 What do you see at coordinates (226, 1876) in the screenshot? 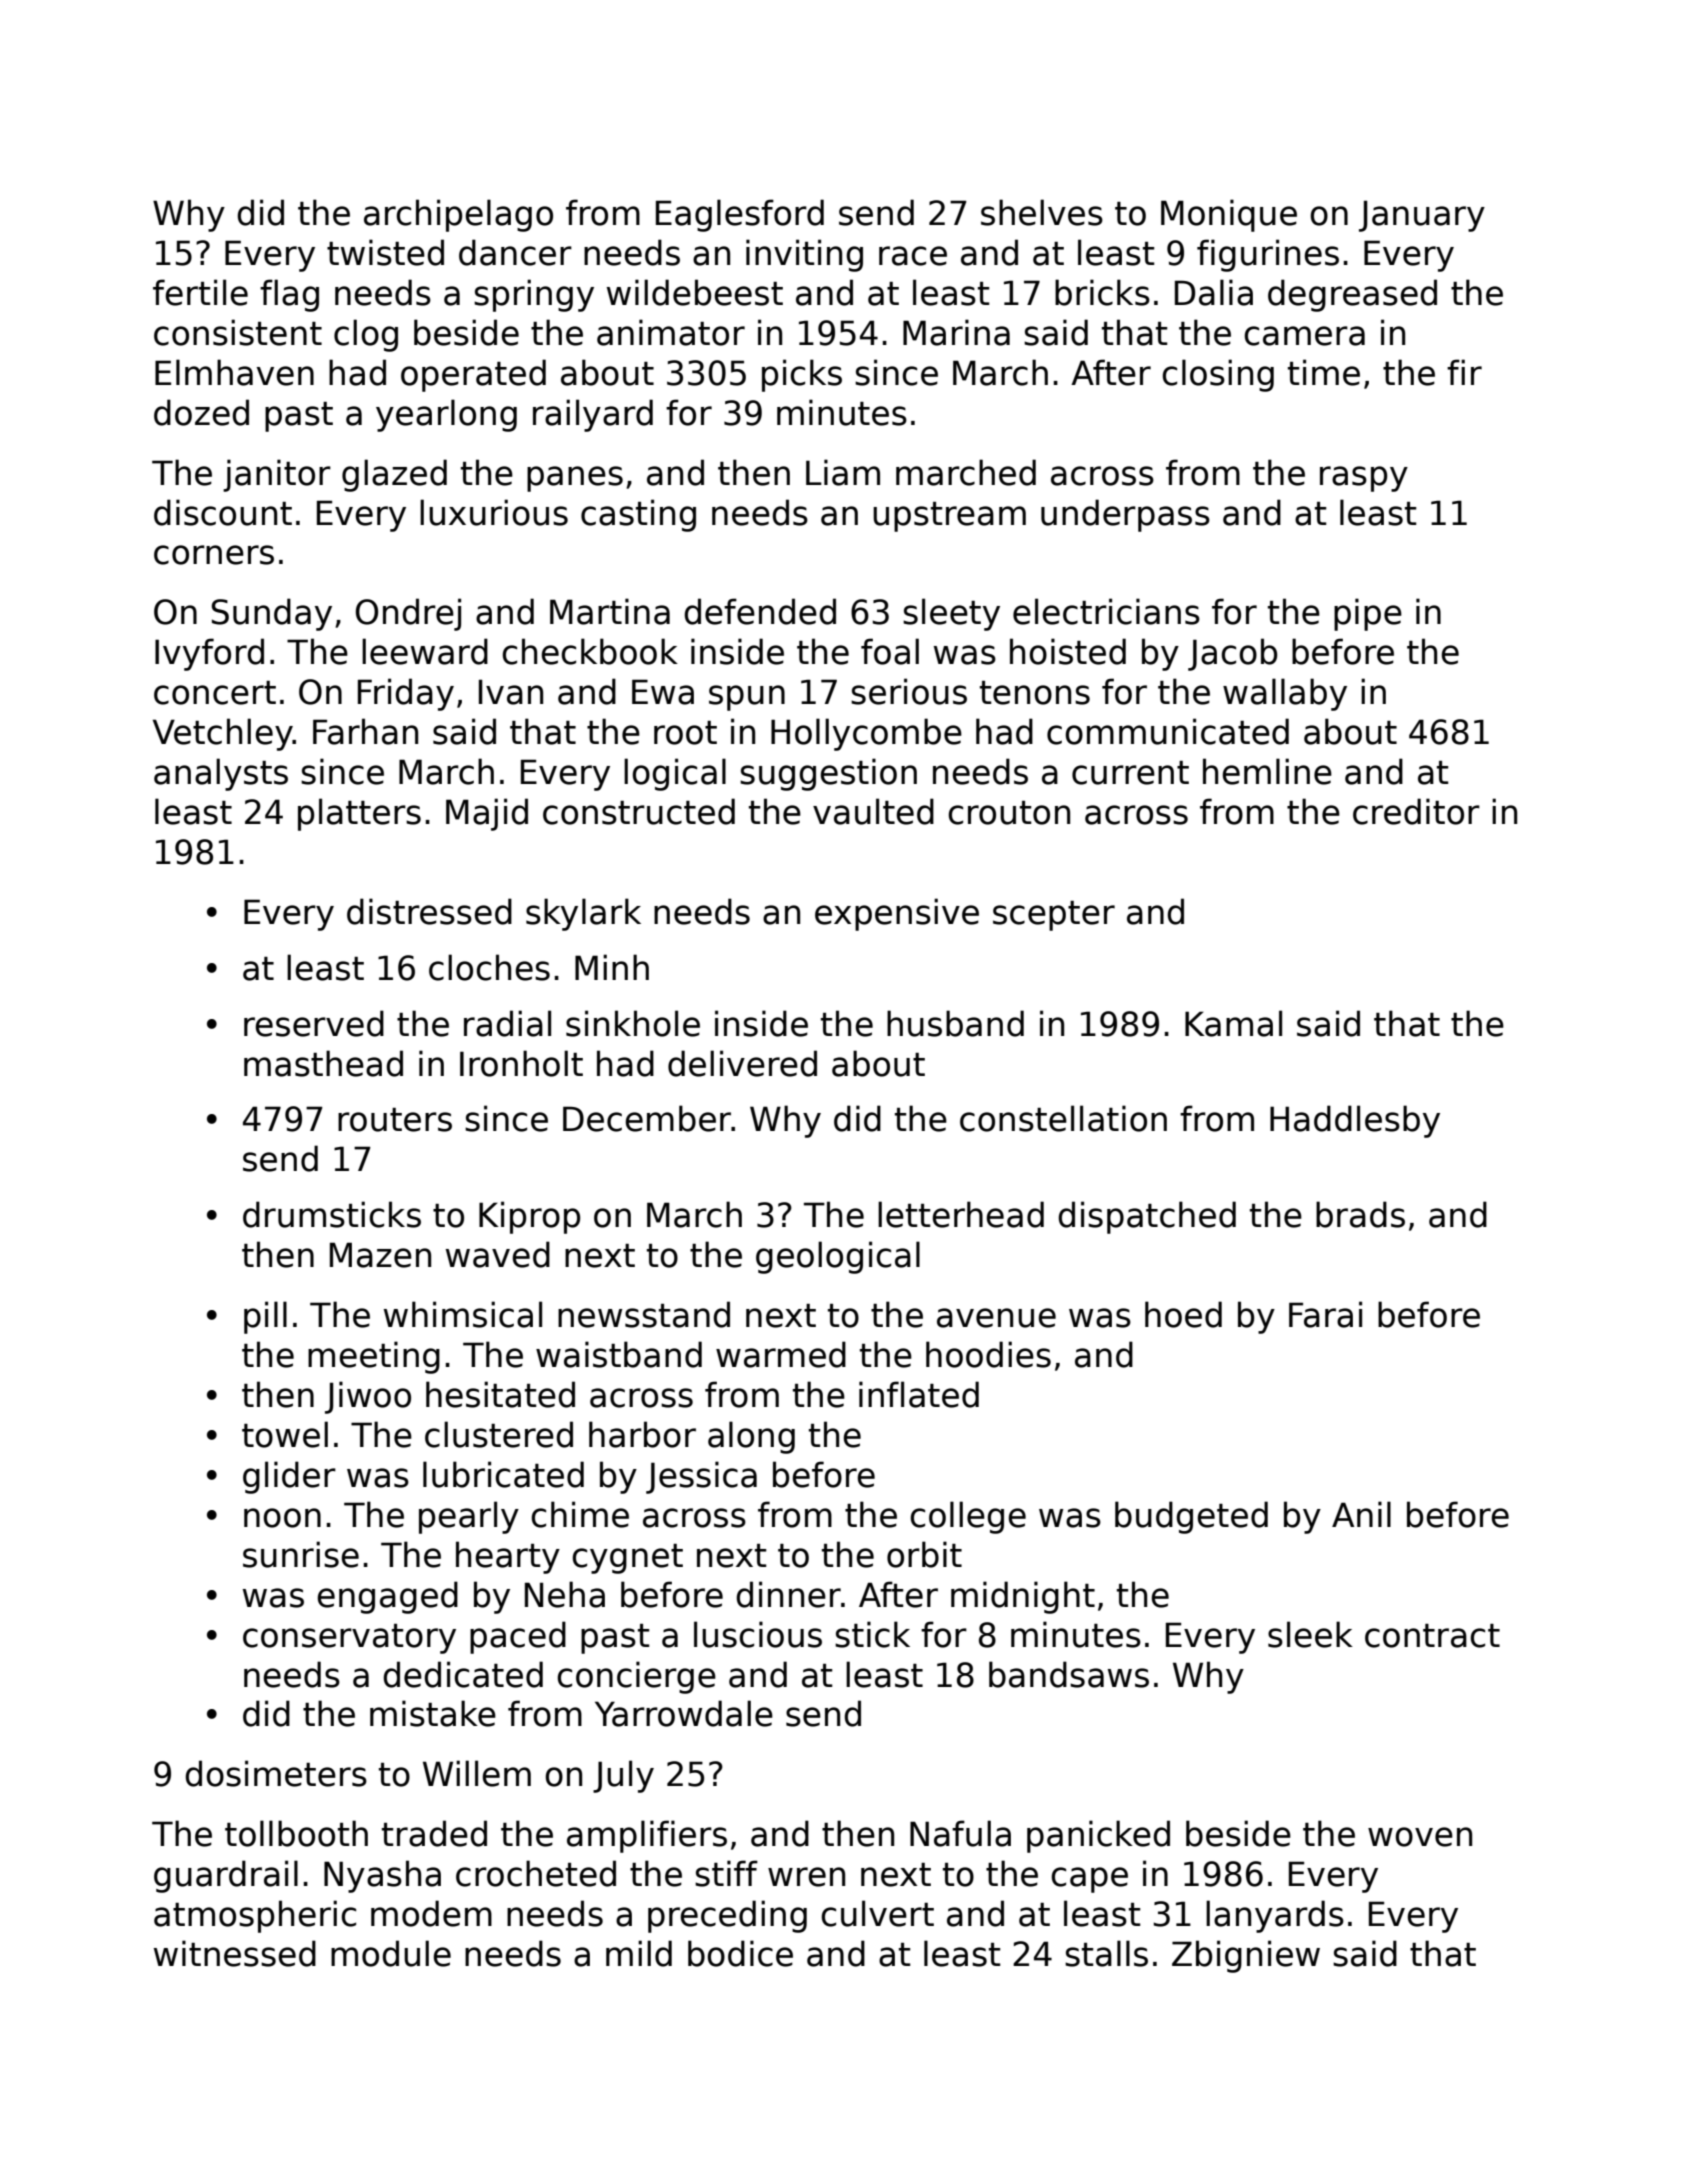
I see `guardrail` at bounding box center [226, 1876].
